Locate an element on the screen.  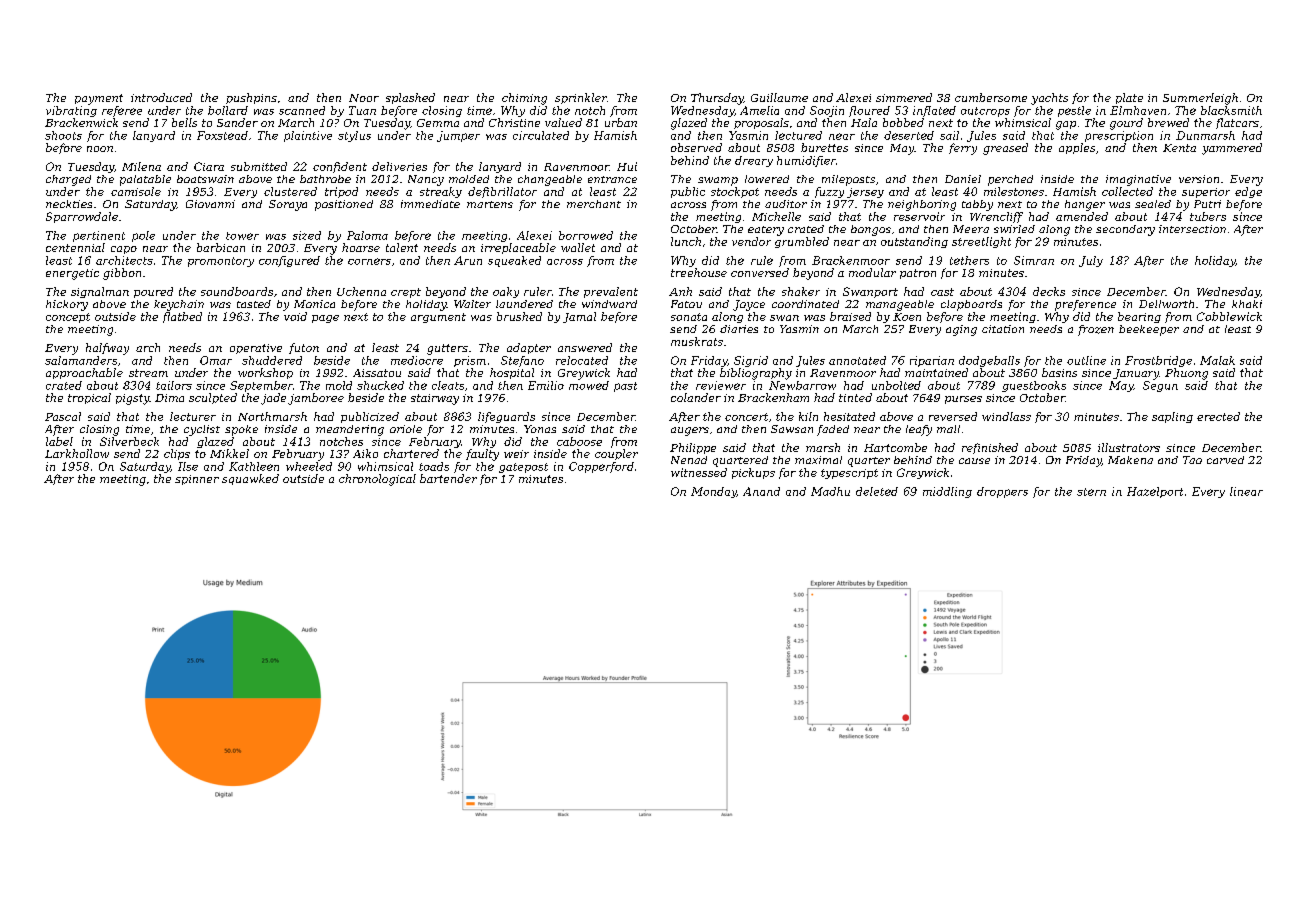
Malak is located at coordinates (1217, 360).
